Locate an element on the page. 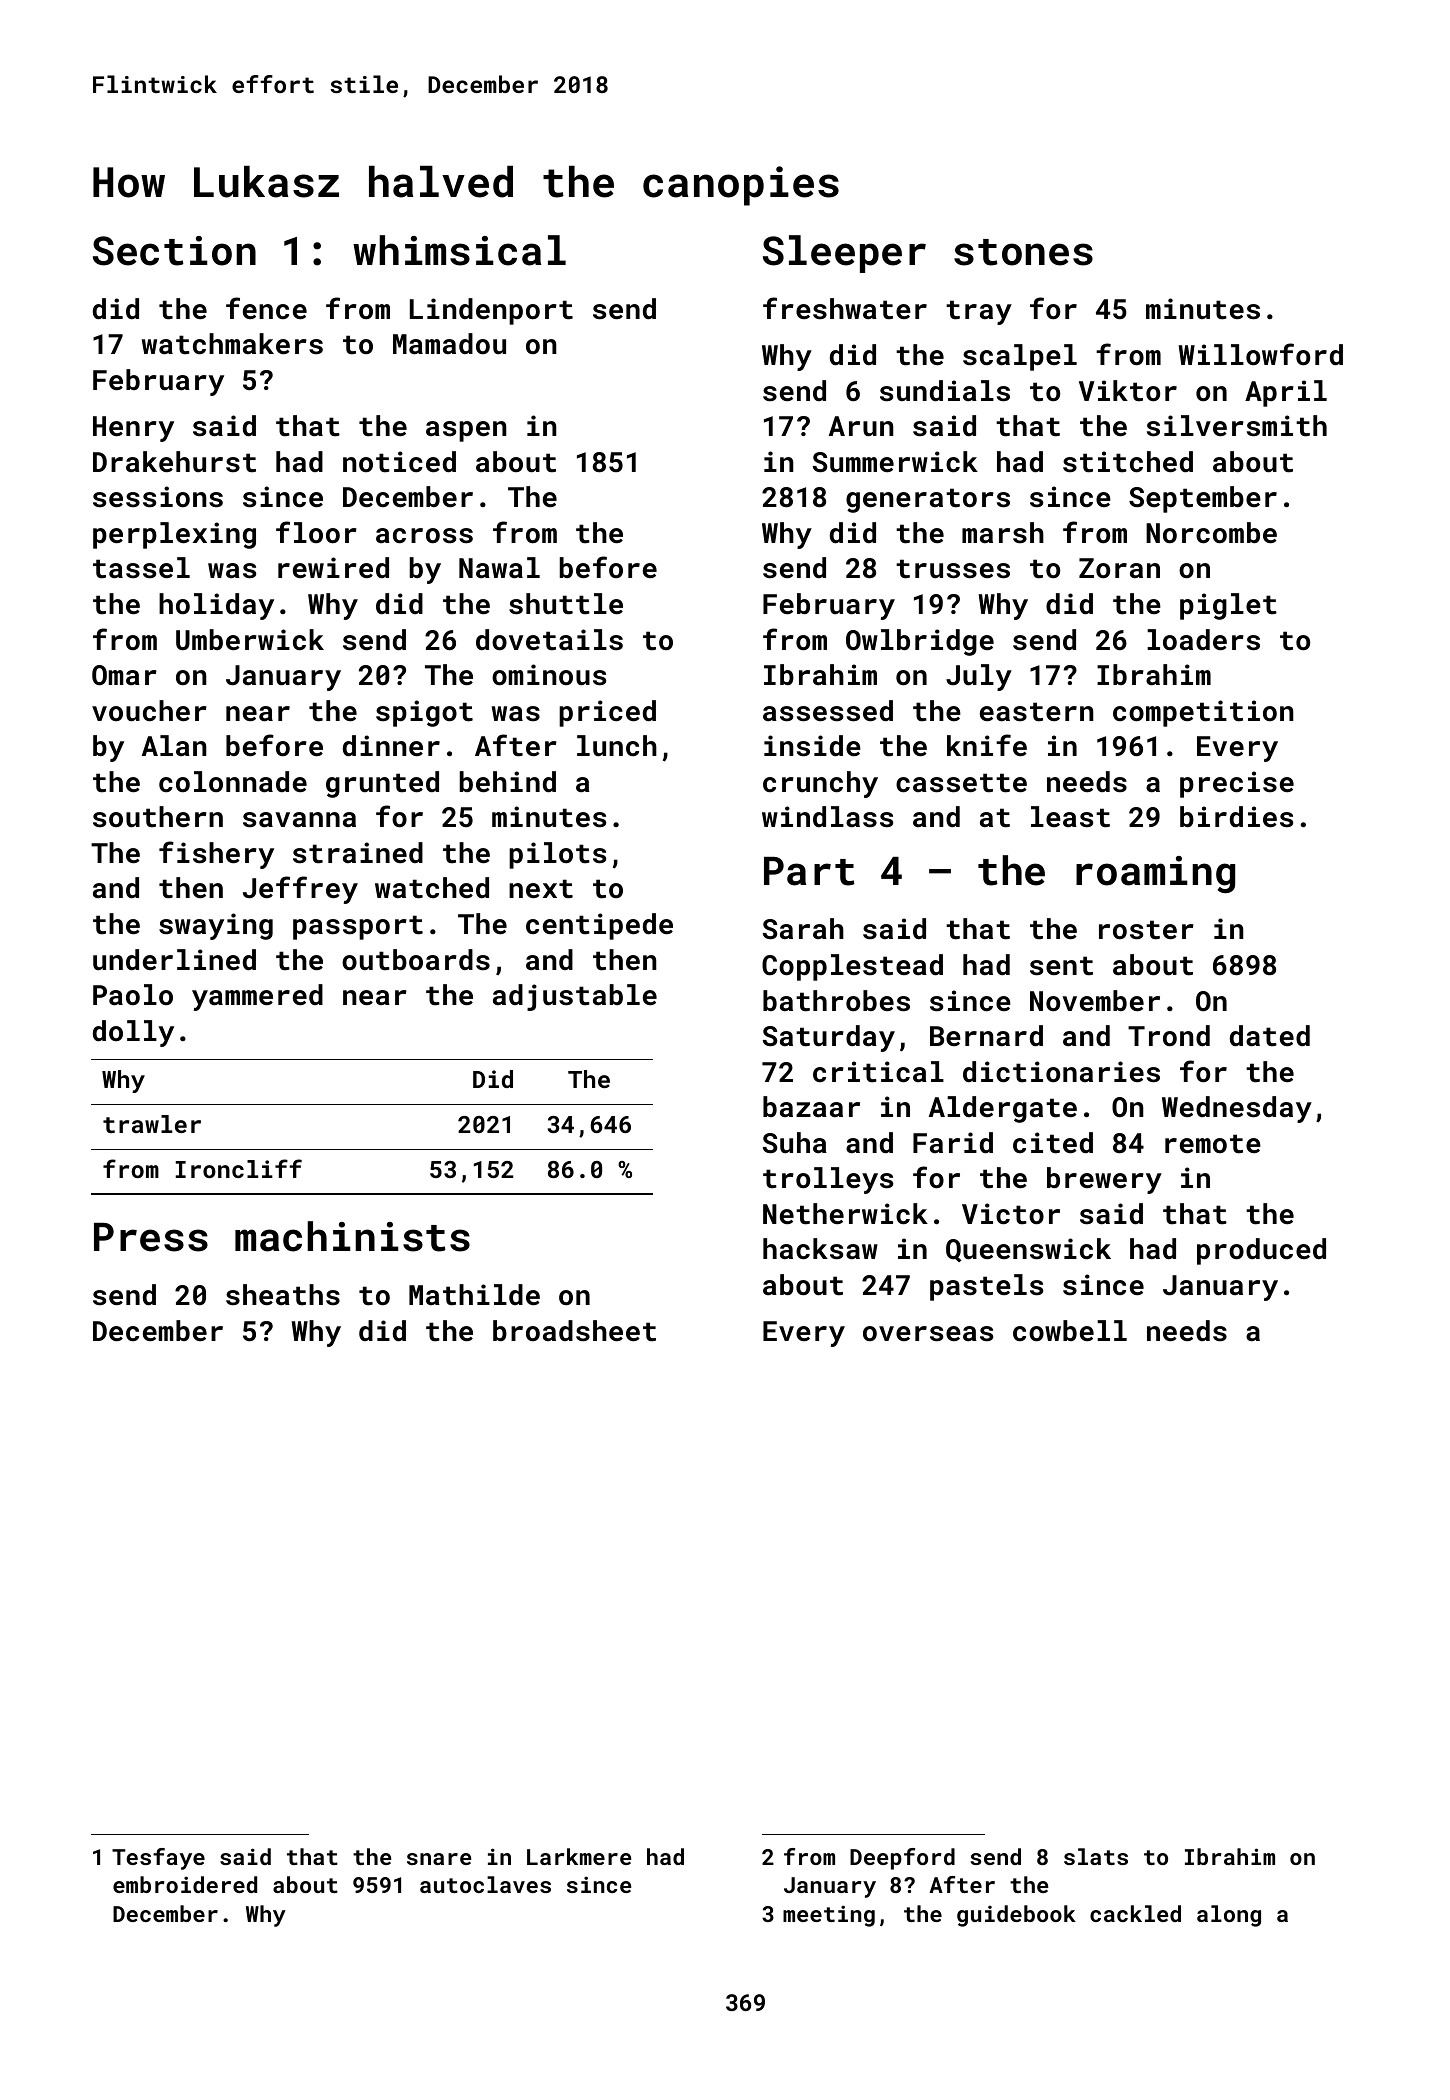 The width and height of the document is (1450, 2100). noticed is located at coordinates (399, 462).
